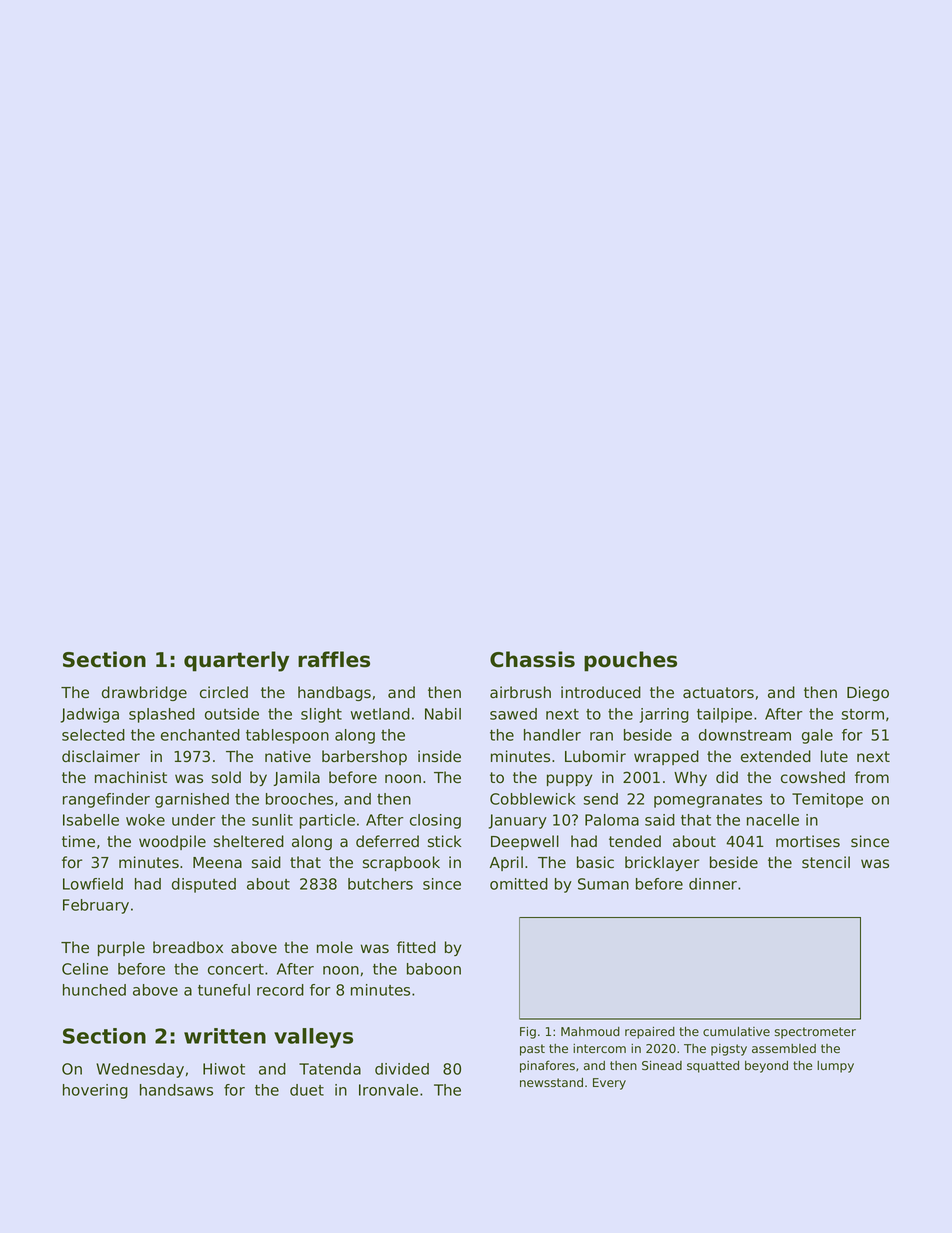 The height and width of the image is (1233, 952). What do you see at coordinates (868, 693) in the image?
I see `Diego` at bounding box center [868, 693].
